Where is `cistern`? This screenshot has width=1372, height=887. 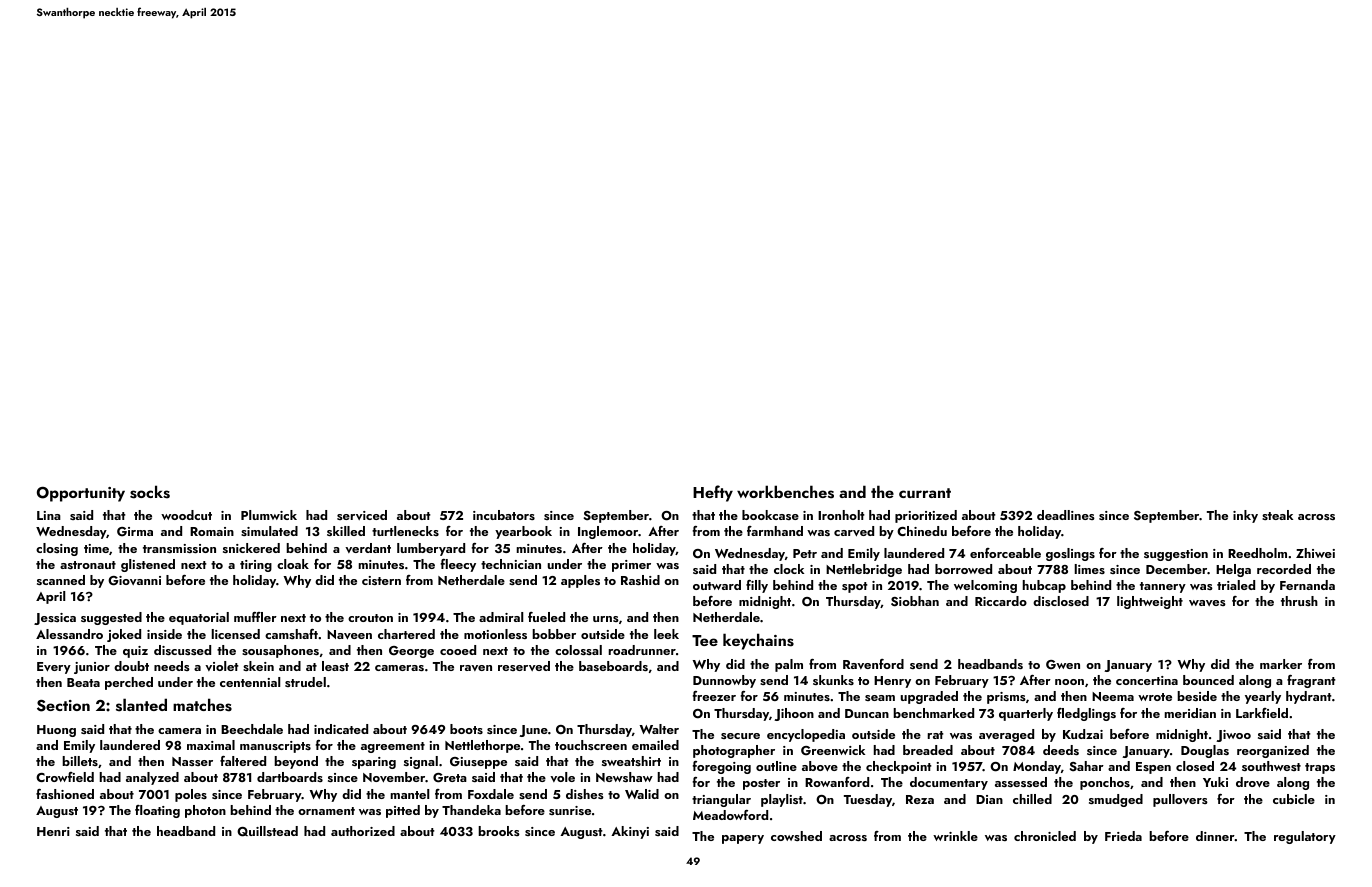
cistern is located at coordinates (381, 580).
